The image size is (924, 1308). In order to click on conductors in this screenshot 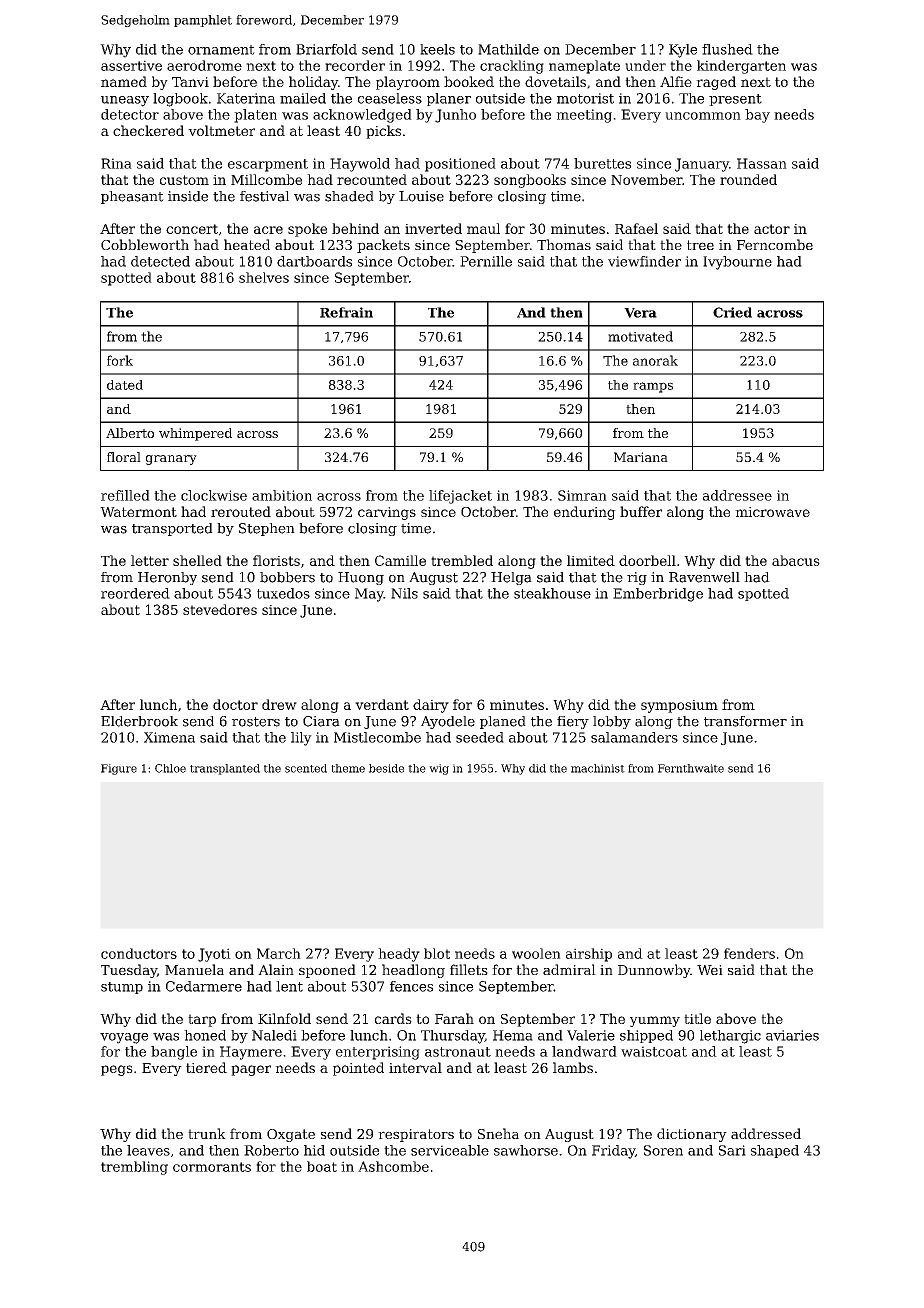, I will do `click(139, 953)`.
